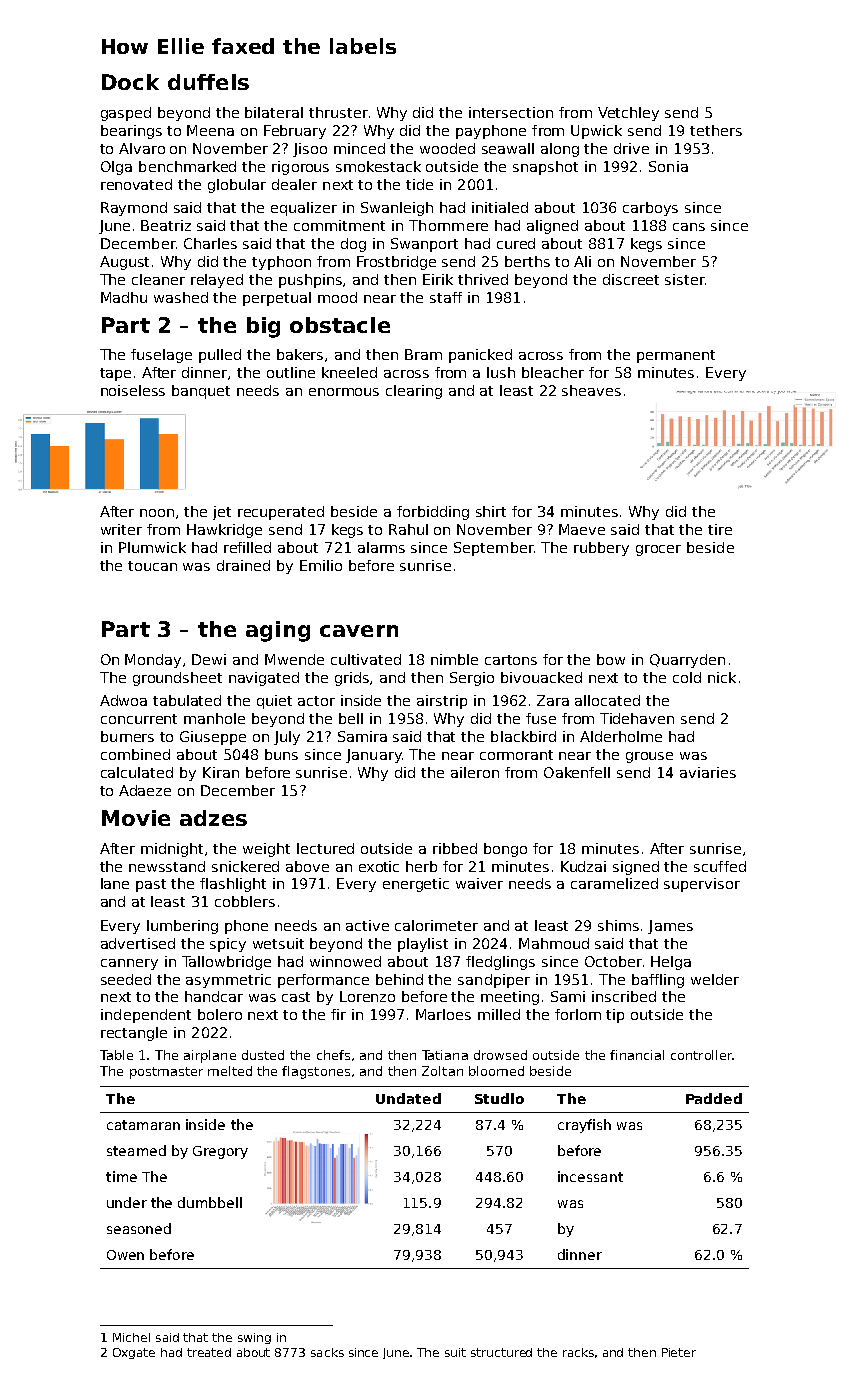 Image resolution: width=849 pixels, height=1400 pixels. Describe the element at coordinates (491, 511) in the document. I see `shirt` at that location.
